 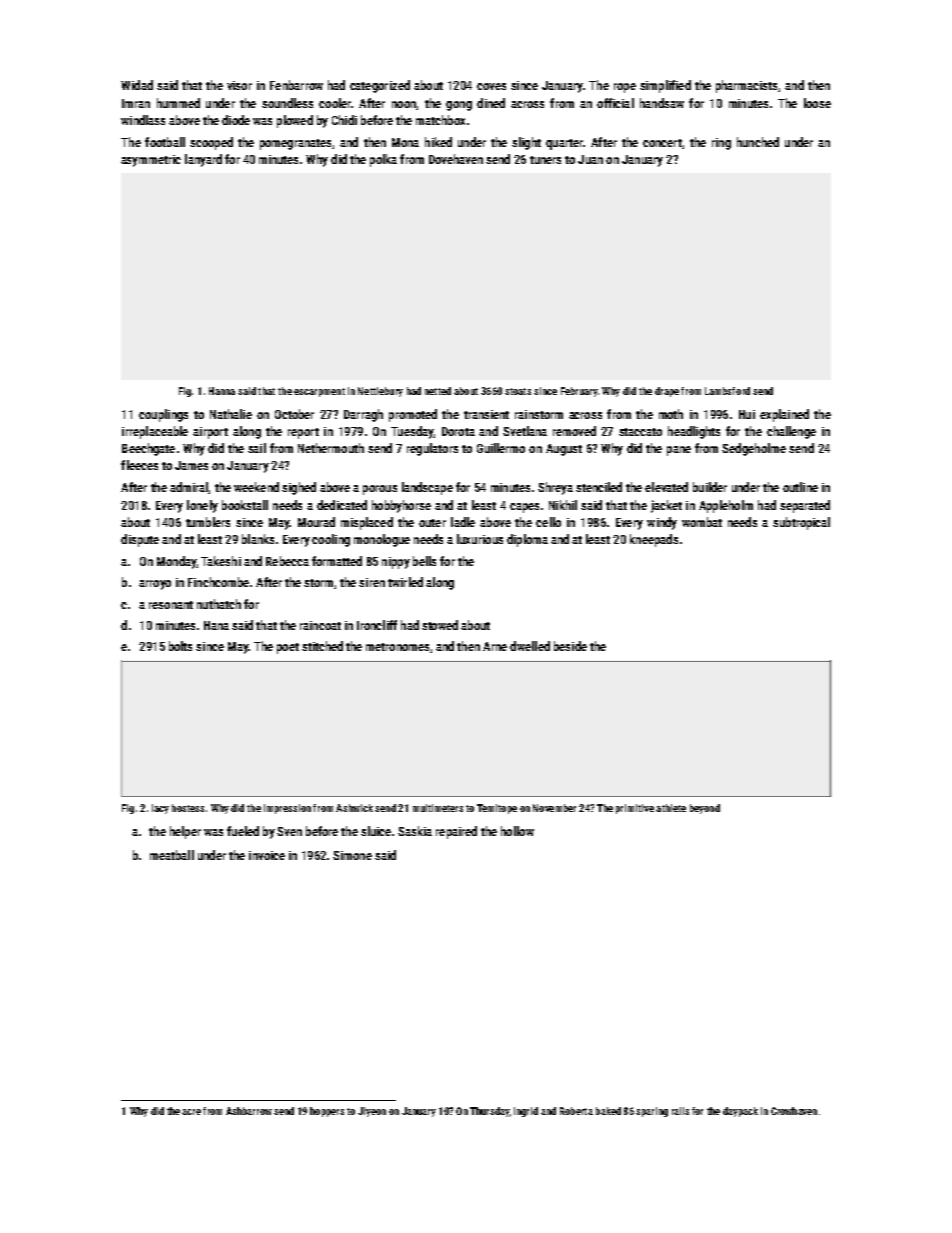 I want to click on tuners, so click(x=545, y=160).
